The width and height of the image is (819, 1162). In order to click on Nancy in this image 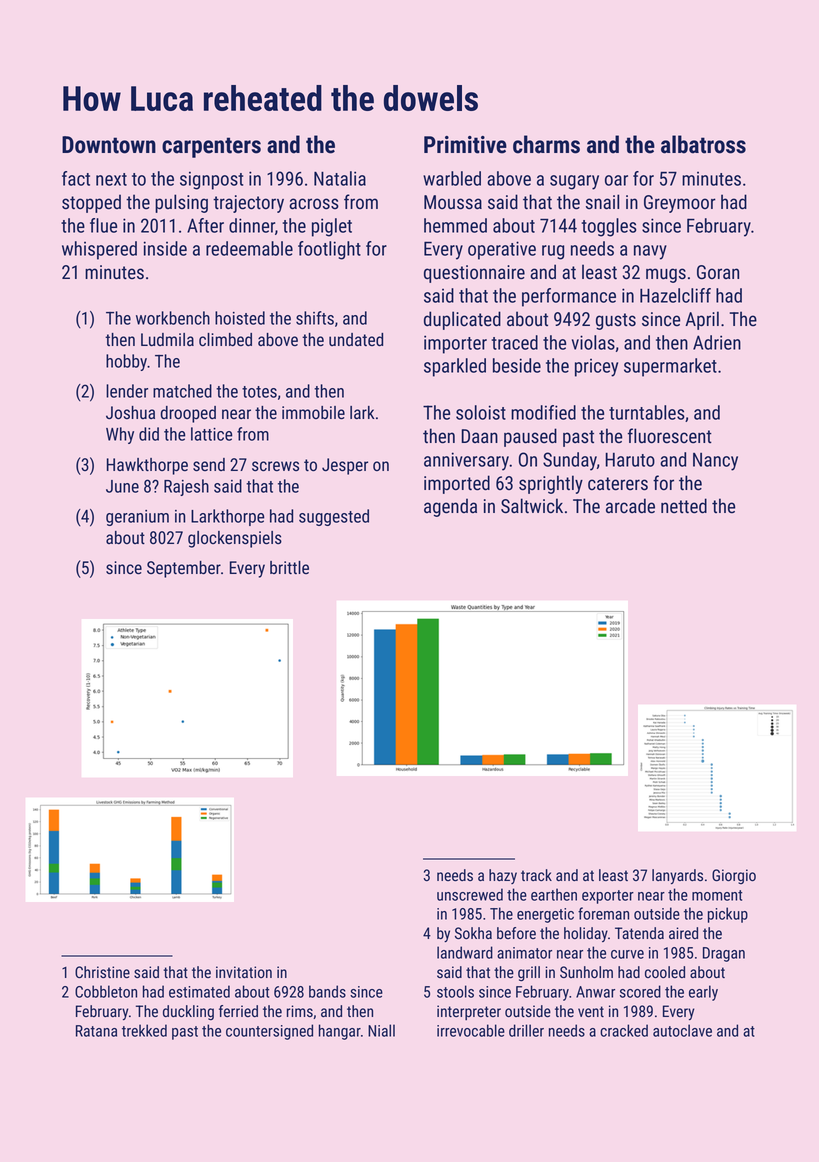, I will do `click(715, 462)`.
